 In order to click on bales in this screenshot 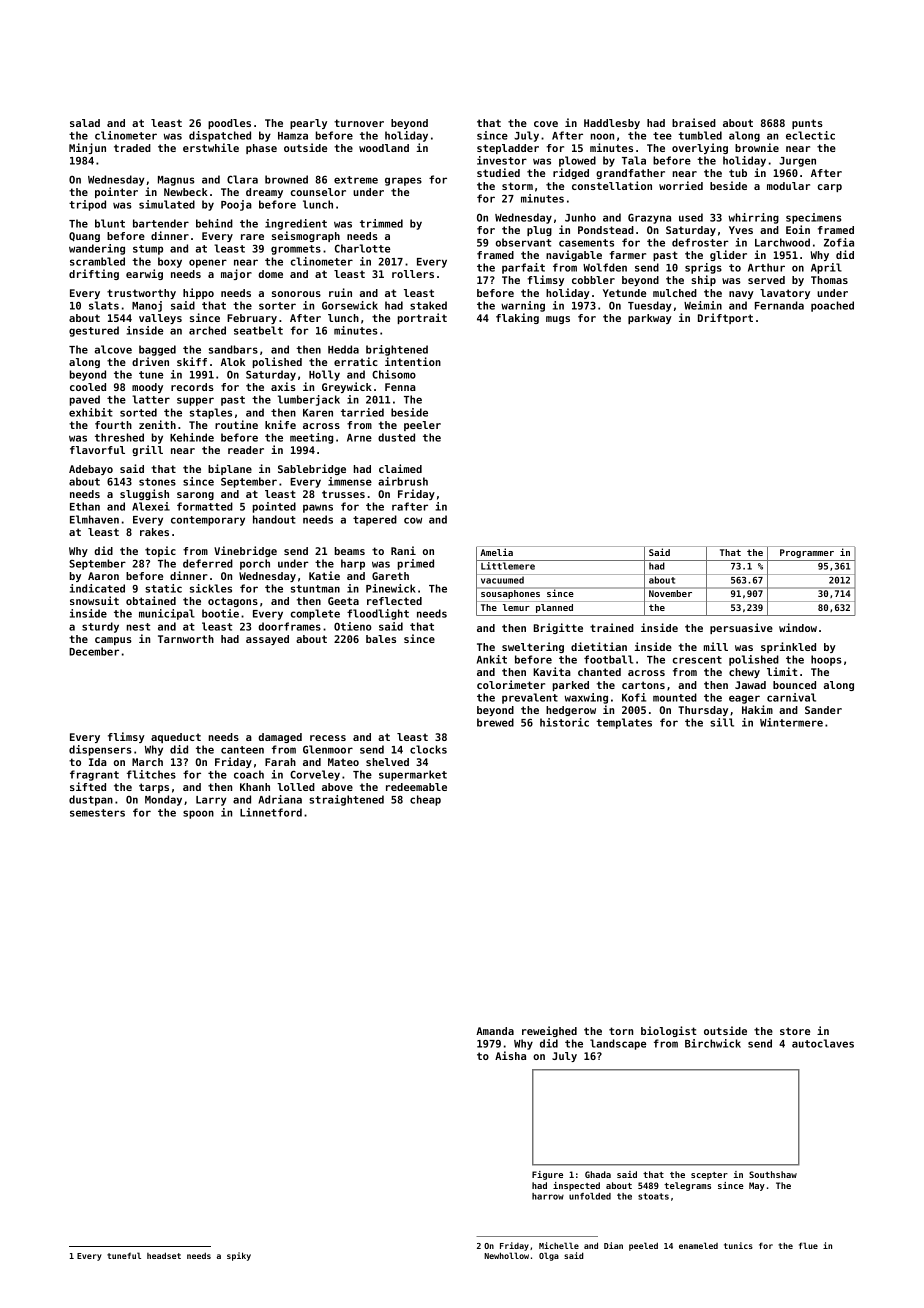, I will do `click(381, 639)`.
